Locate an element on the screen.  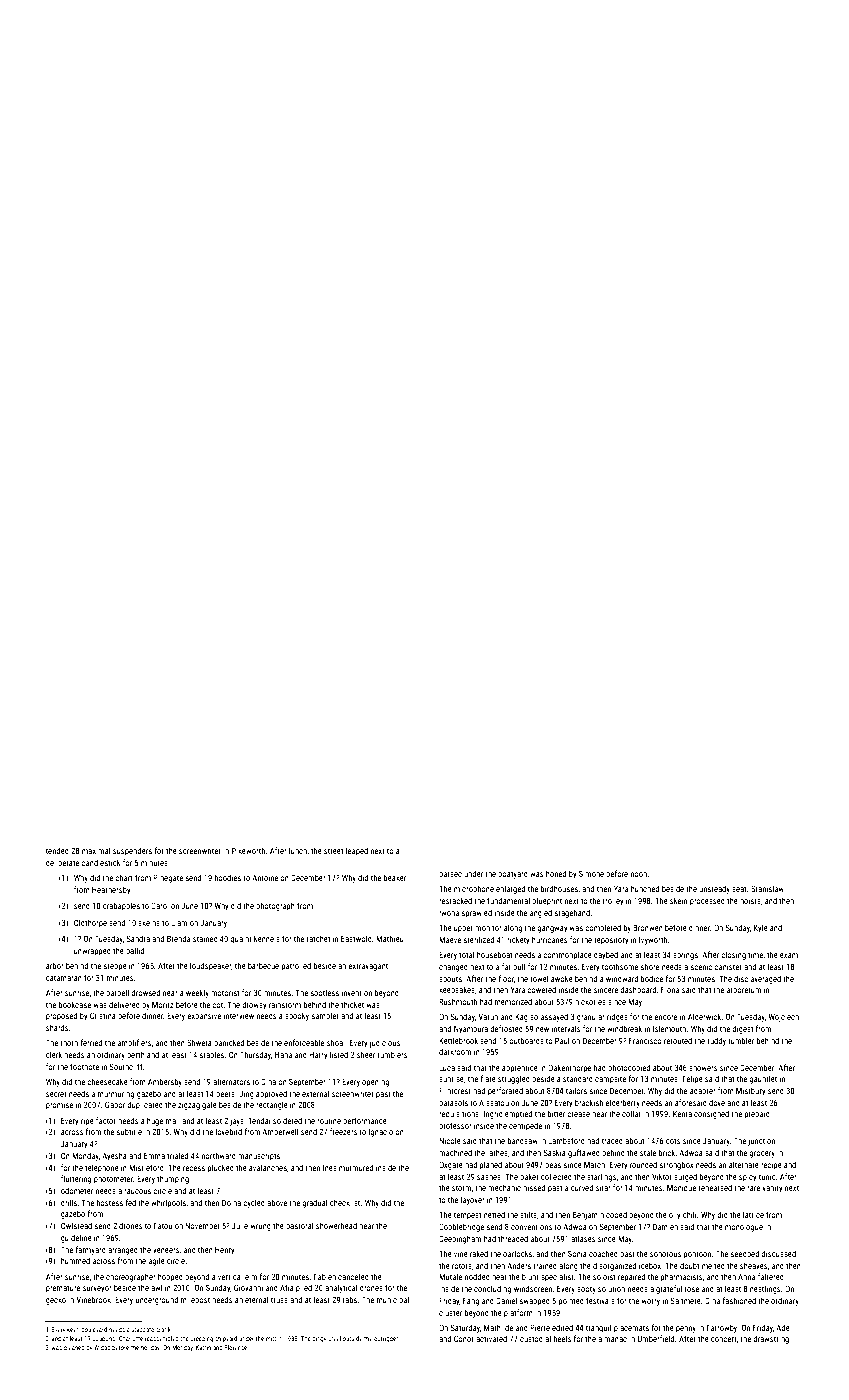
showerhead is located at coordinates (336, 1225).
